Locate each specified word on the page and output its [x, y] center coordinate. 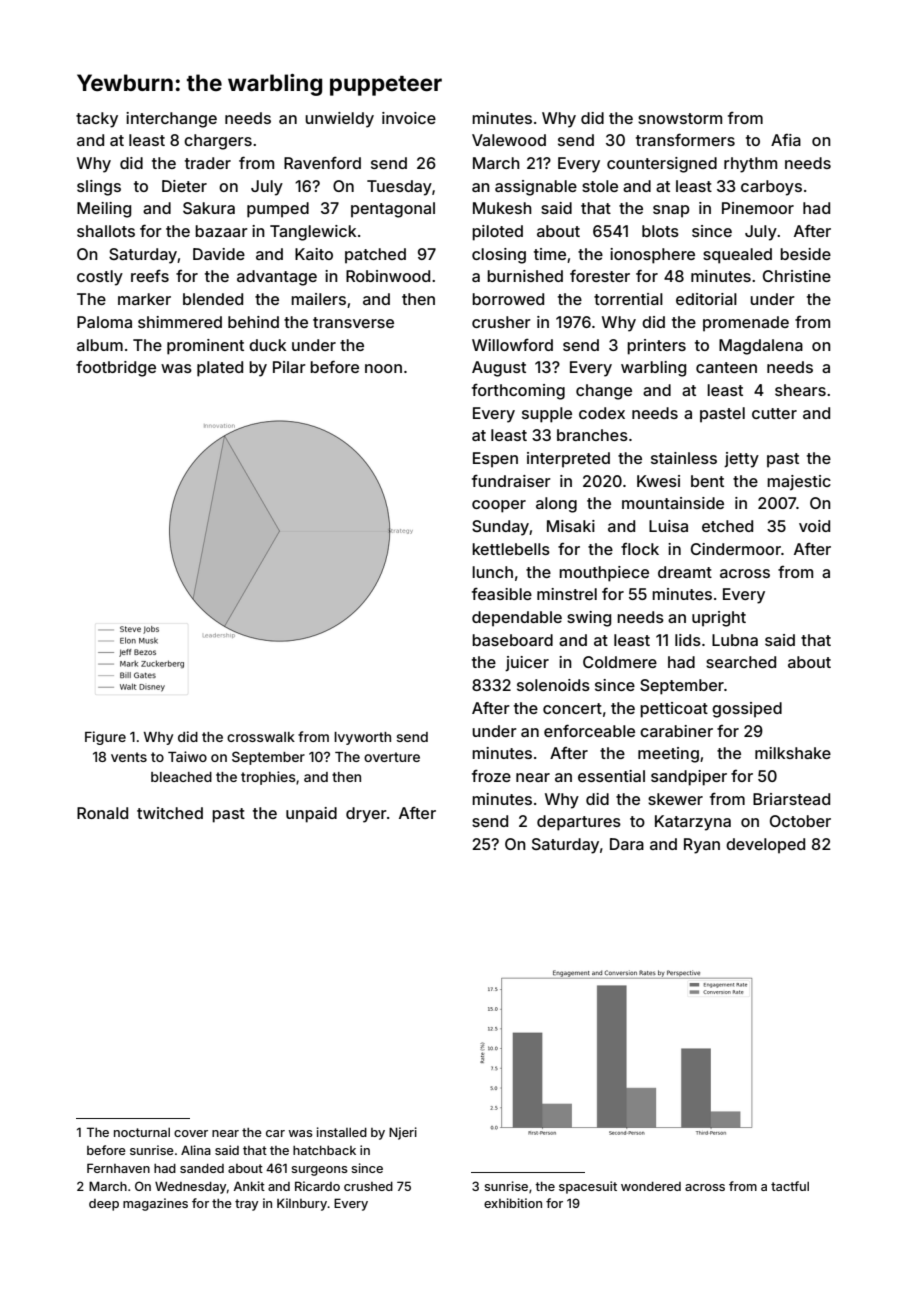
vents [129, 757]
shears [800, 390]
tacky [97, 120]
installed [342, 1132]
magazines [155, 1204]
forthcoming [518, 391]
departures [579, 823]
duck [267, 345]
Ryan [702, 846]
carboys [771, 188]
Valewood [509, 140]
